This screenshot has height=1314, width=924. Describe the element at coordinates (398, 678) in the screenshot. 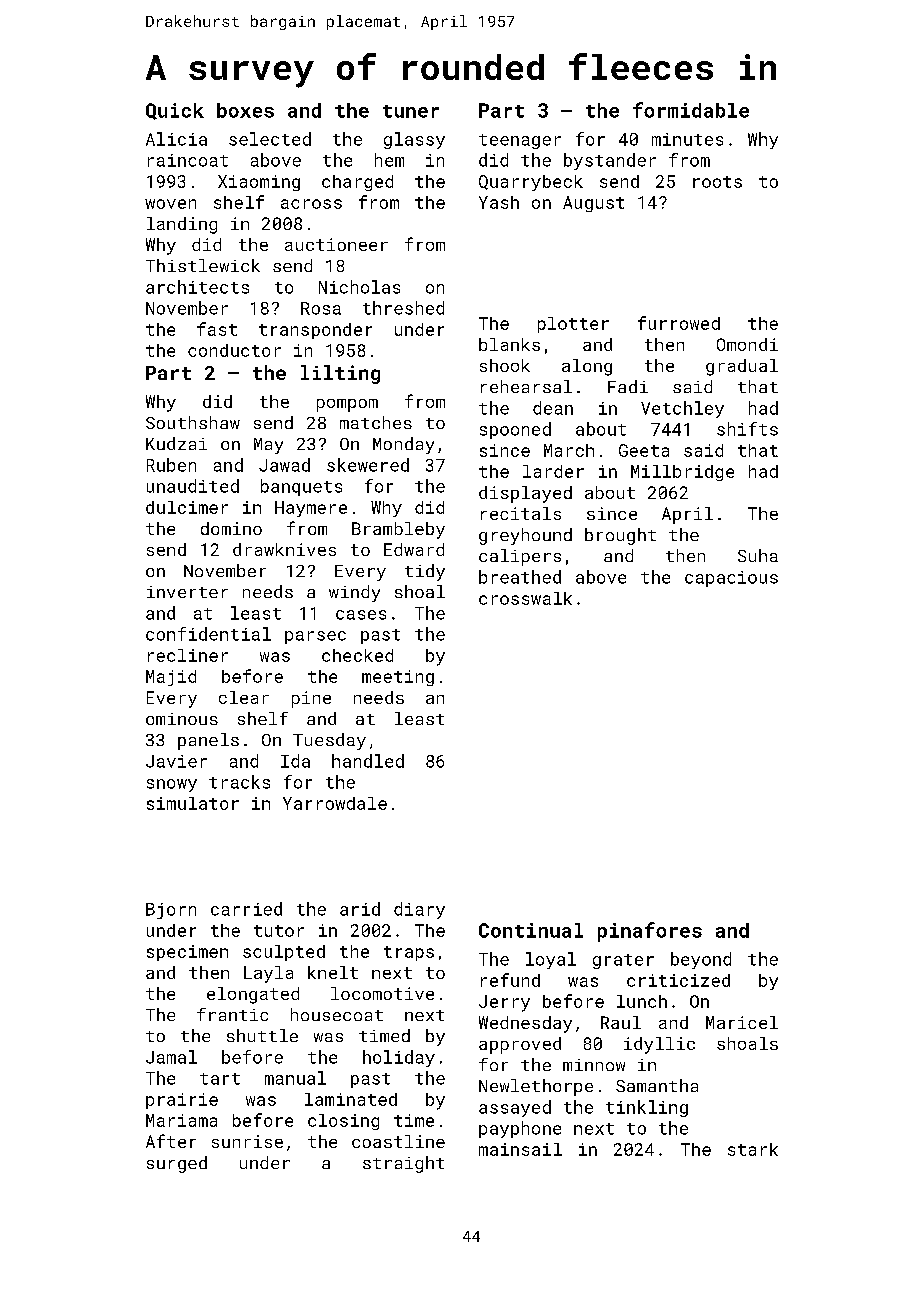

I see `meeting` at that location.
